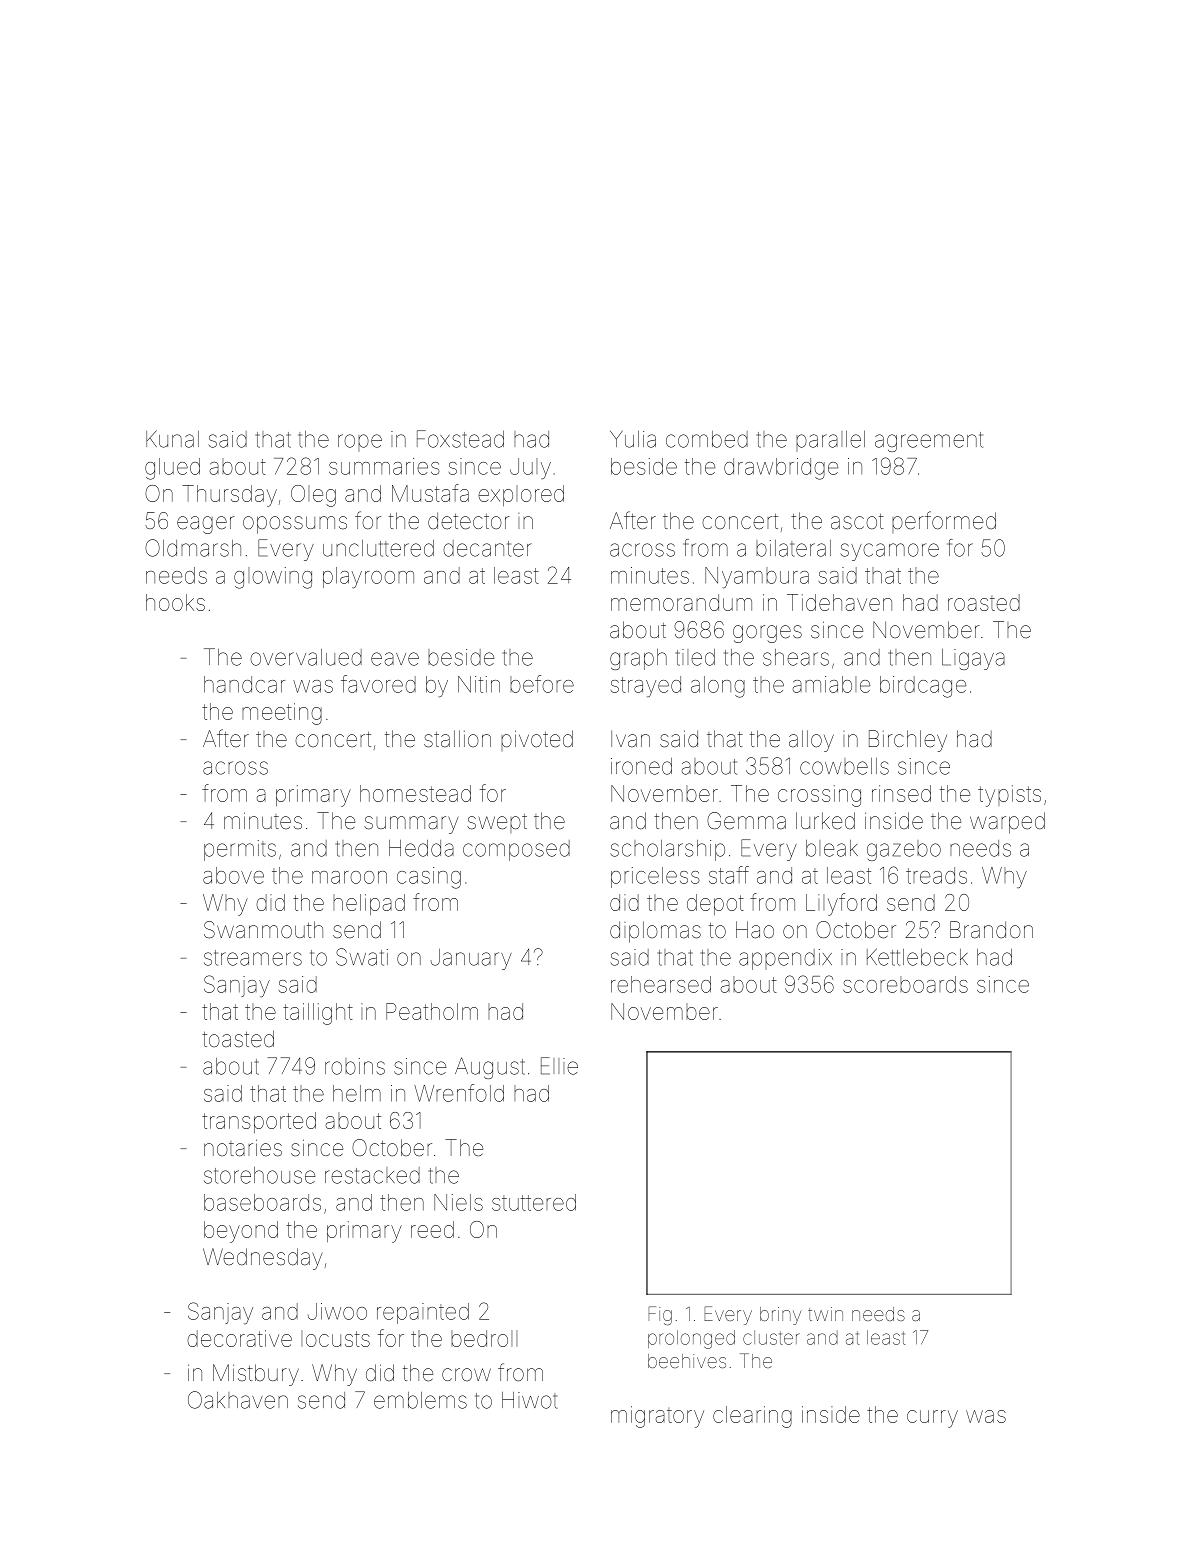 The height and width of the image is (1544, 1193). What do you see at coordinates (633, 439) in the image?
I see `Yulia` at bounding box center [633, 439].
